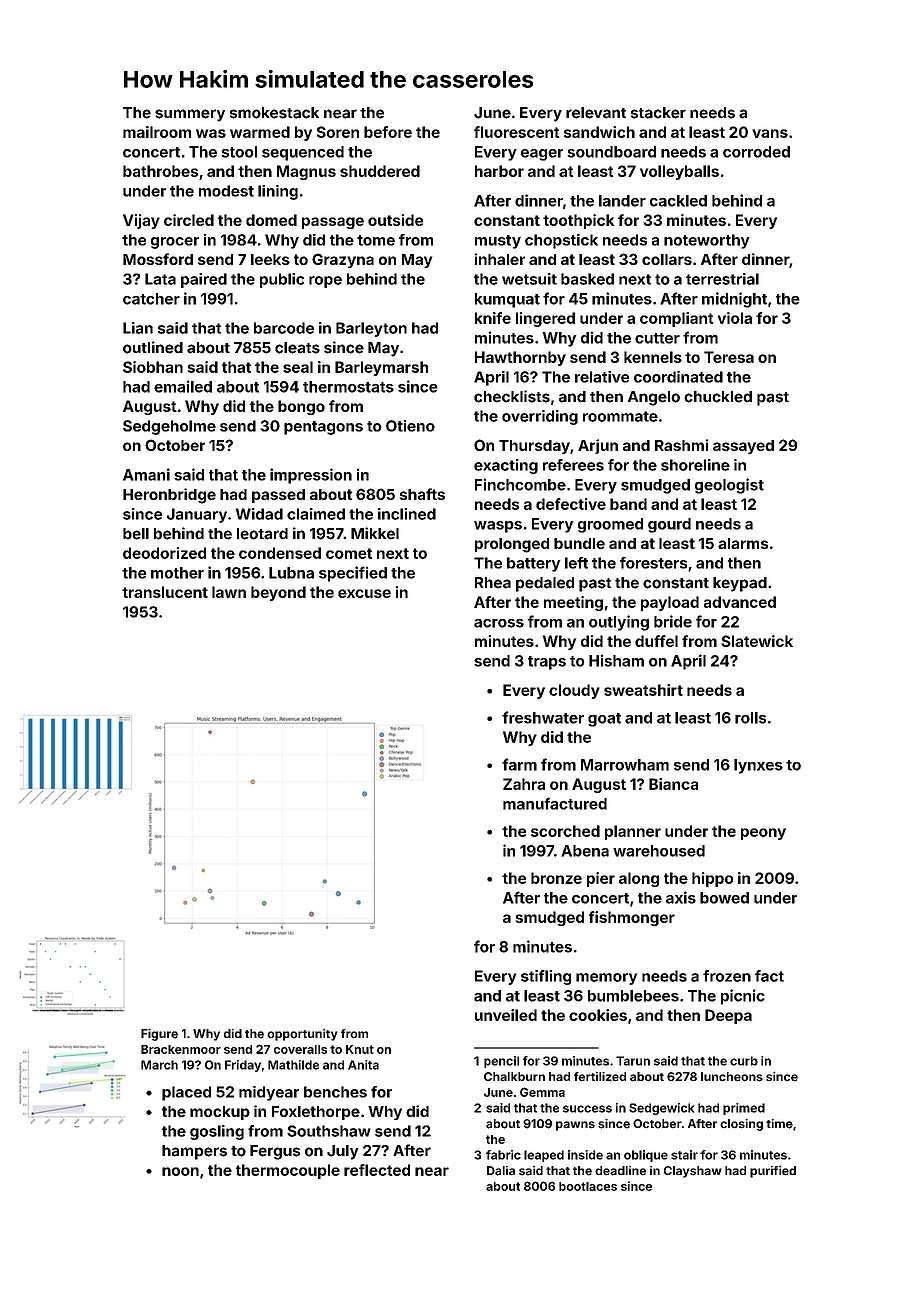 Image resolution: width=924 pixels, height=1314 pixels. I want to click on Zahra, so click(524, 784).
